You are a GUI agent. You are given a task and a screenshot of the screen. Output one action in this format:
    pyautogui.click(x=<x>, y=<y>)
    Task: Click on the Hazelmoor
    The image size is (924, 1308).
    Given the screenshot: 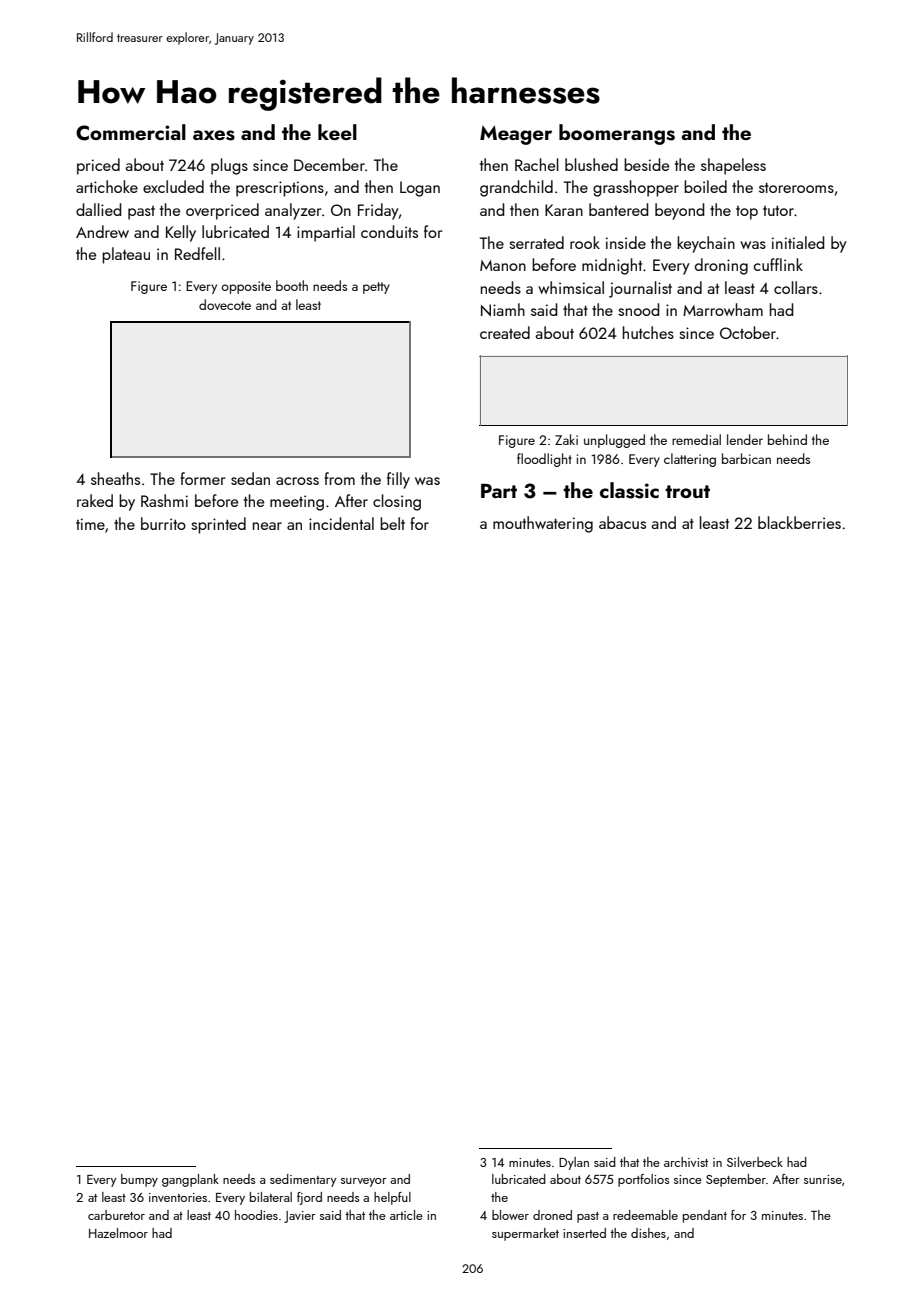 What is the action you would take?
    pyautogui.click(x=118, y=1233)
